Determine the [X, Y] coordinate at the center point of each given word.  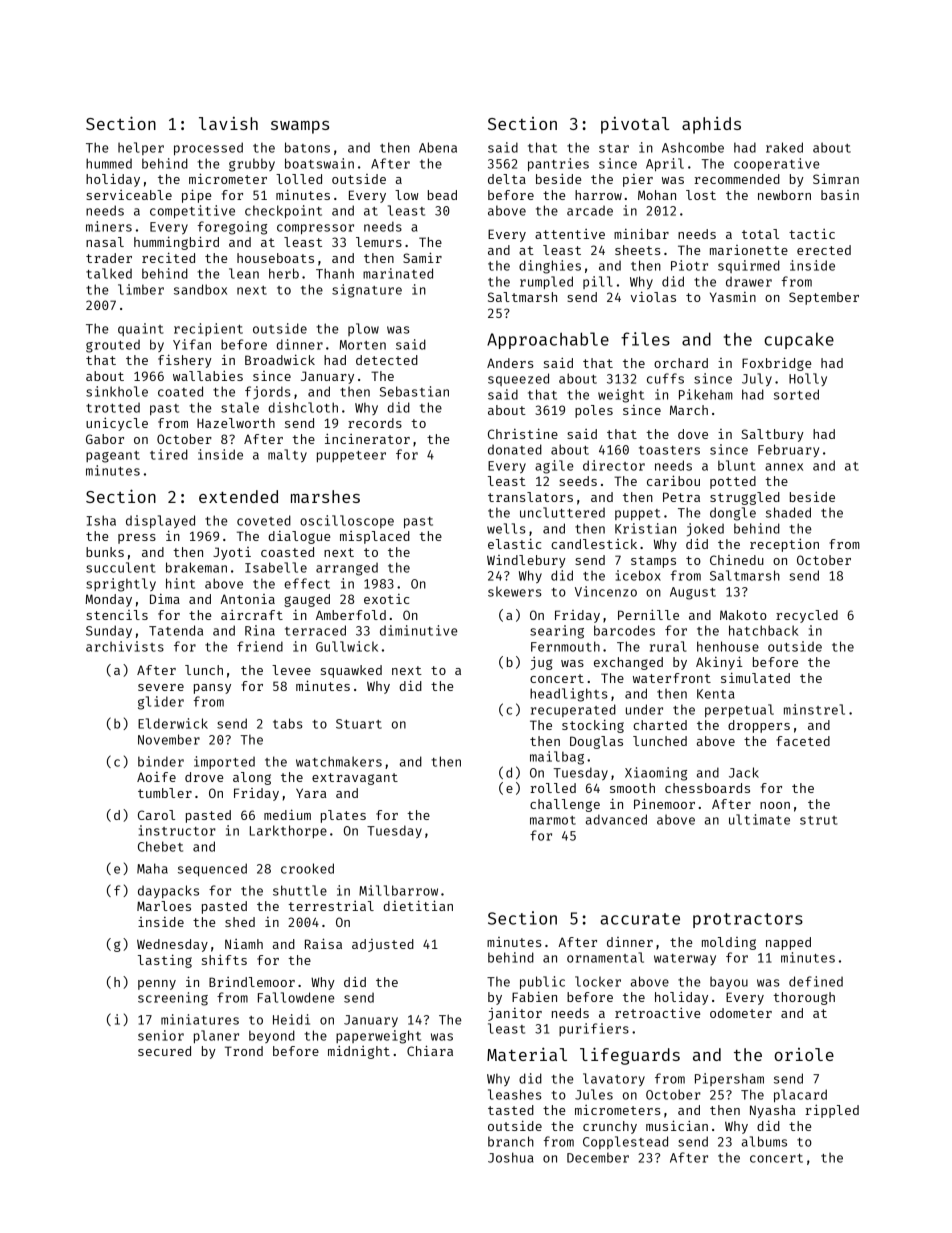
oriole [804, 1054]
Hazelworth [236, 423]
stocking [593, 726]
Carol [156, 815]
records [375, 423]
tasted [511, 1110]
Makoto [743, 615]
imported [224, 762]
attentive [570, 234]
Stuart [359, 724]
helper [141, 148]
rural [668, 646]
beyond [272, 1036]
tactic [812, 234]
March [689, 410]
